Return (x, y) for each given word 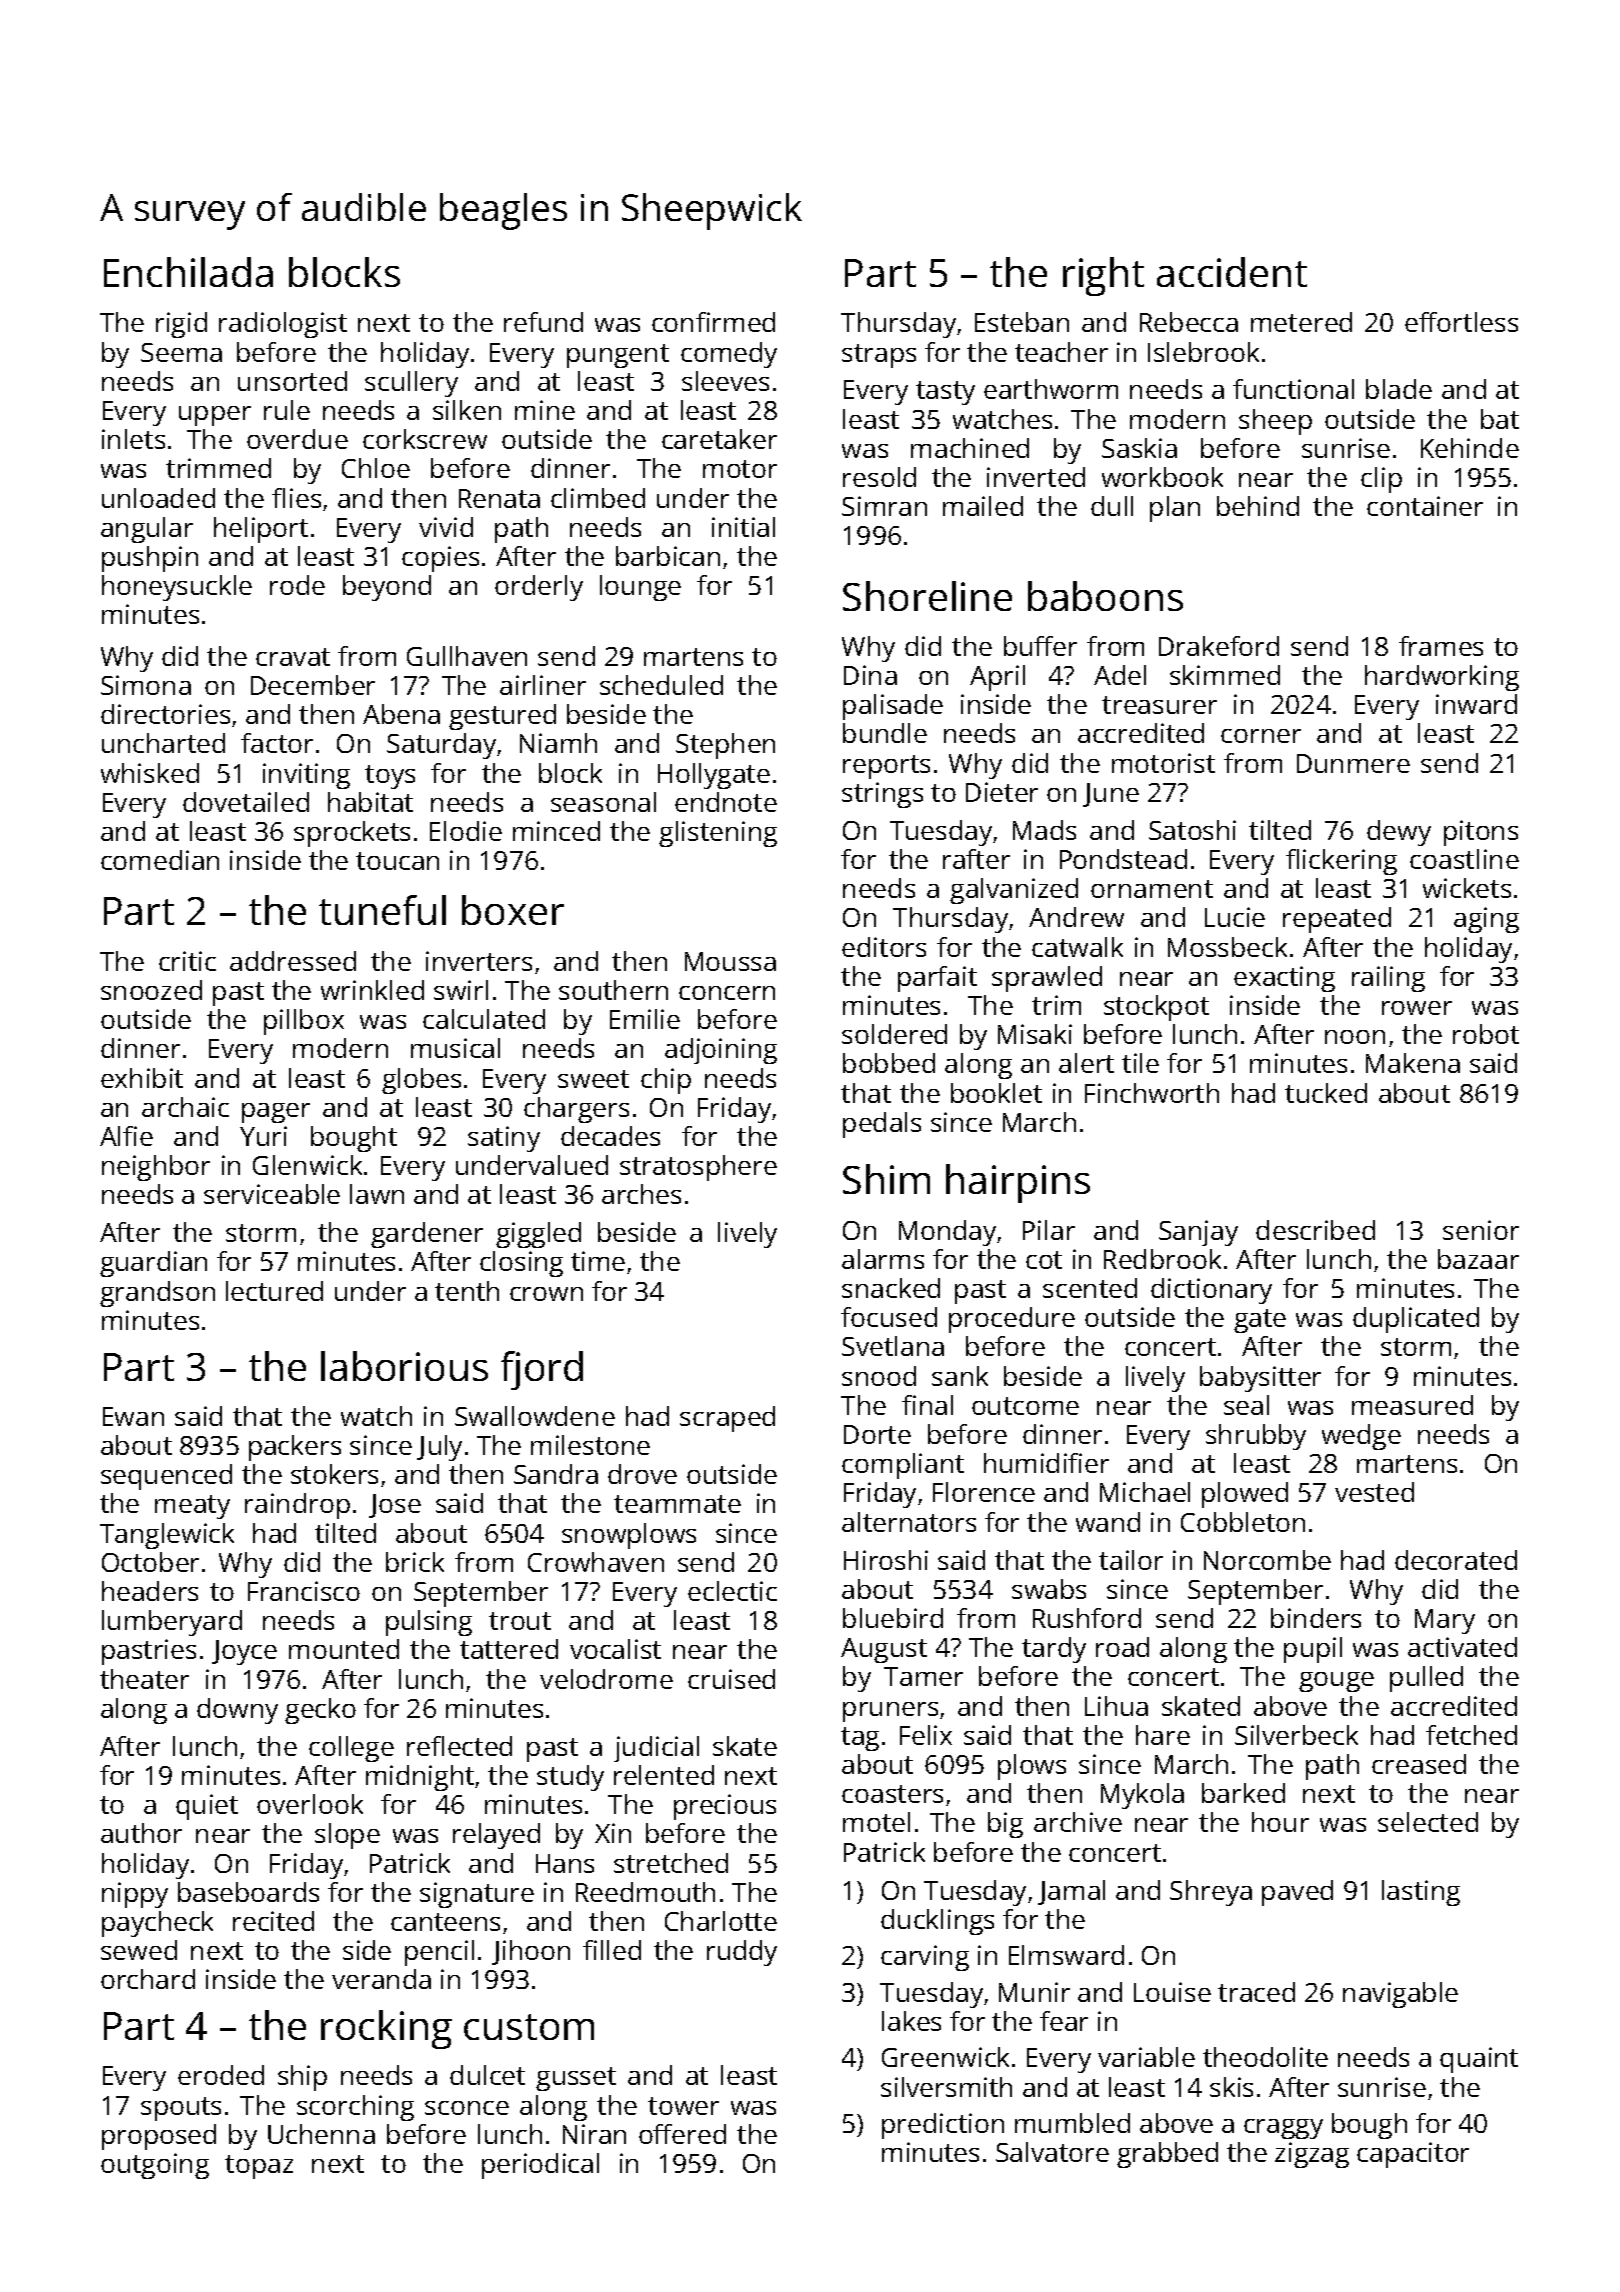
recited (273, 1921)
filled (612, 1950)
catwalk (1077, 947)
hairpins (1018, 1183)
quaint (1479, 2060)
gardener (427, 1235)
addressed (293, 961)
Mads (1044, 830)
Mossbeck (1227, 947)
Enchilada (188, 272)
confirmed (713, 322)
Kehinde (1470, 448)
